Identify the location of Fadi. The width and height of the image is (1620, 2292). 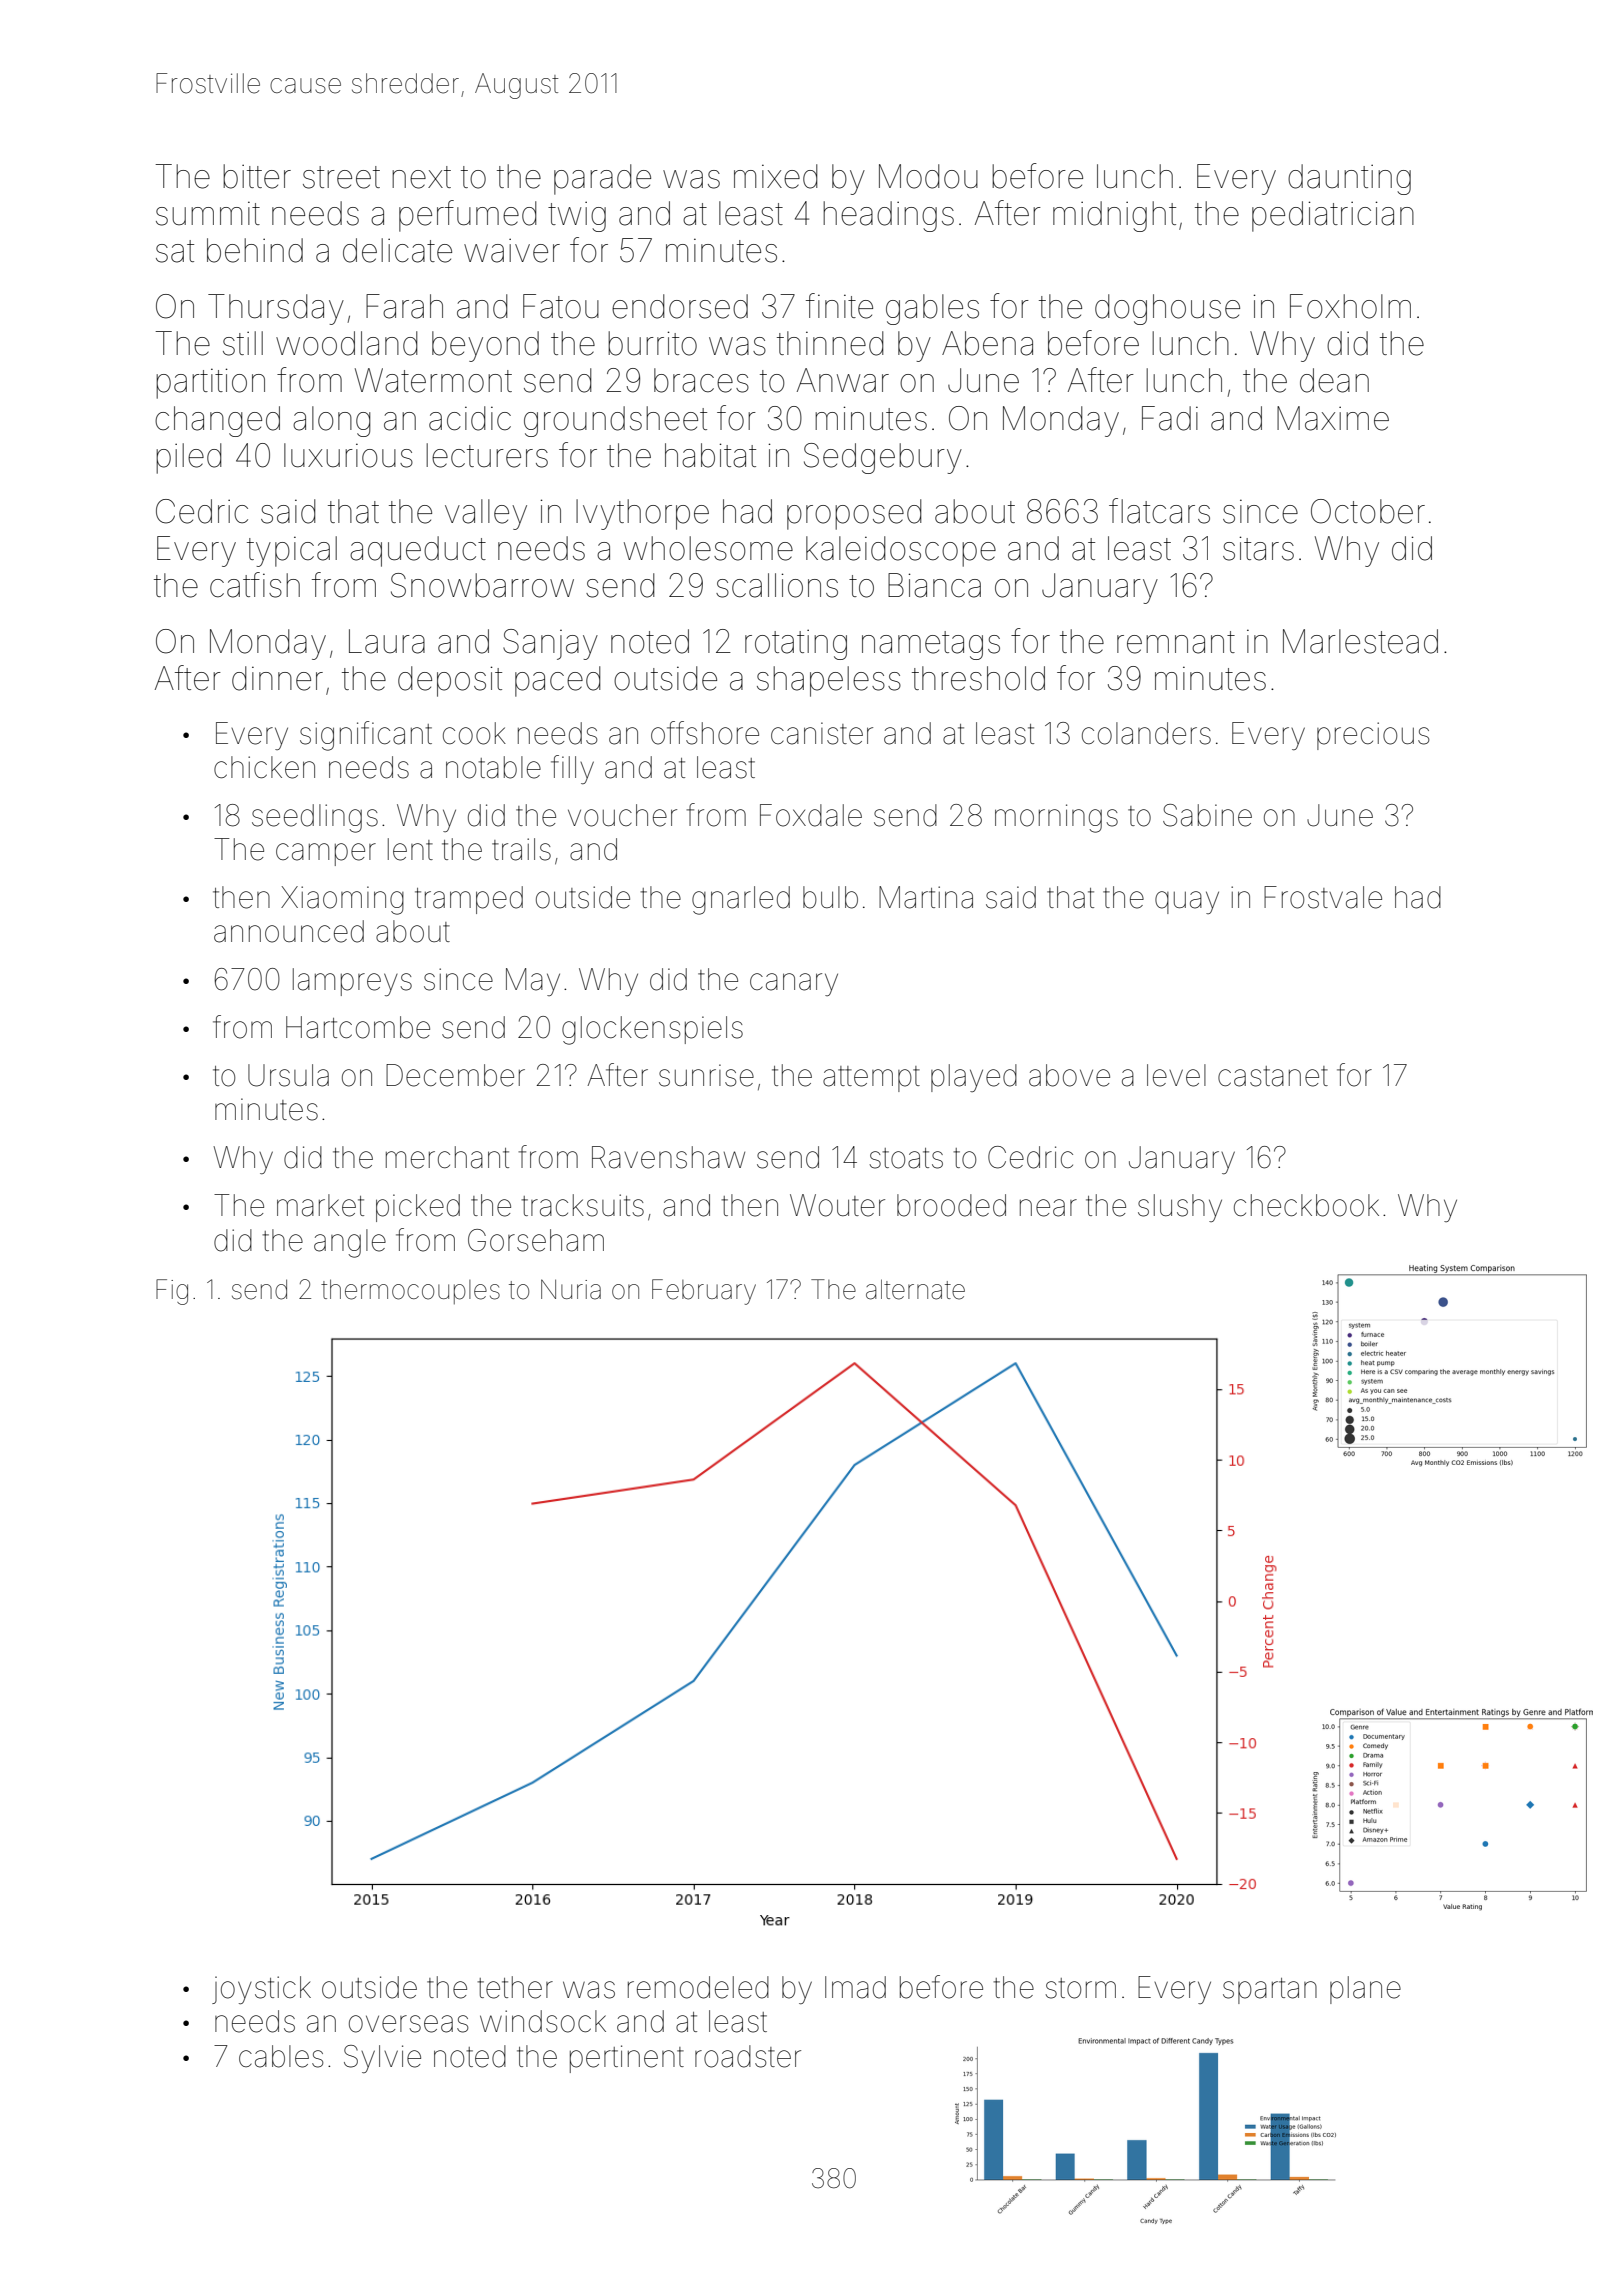
(1170, 418).
